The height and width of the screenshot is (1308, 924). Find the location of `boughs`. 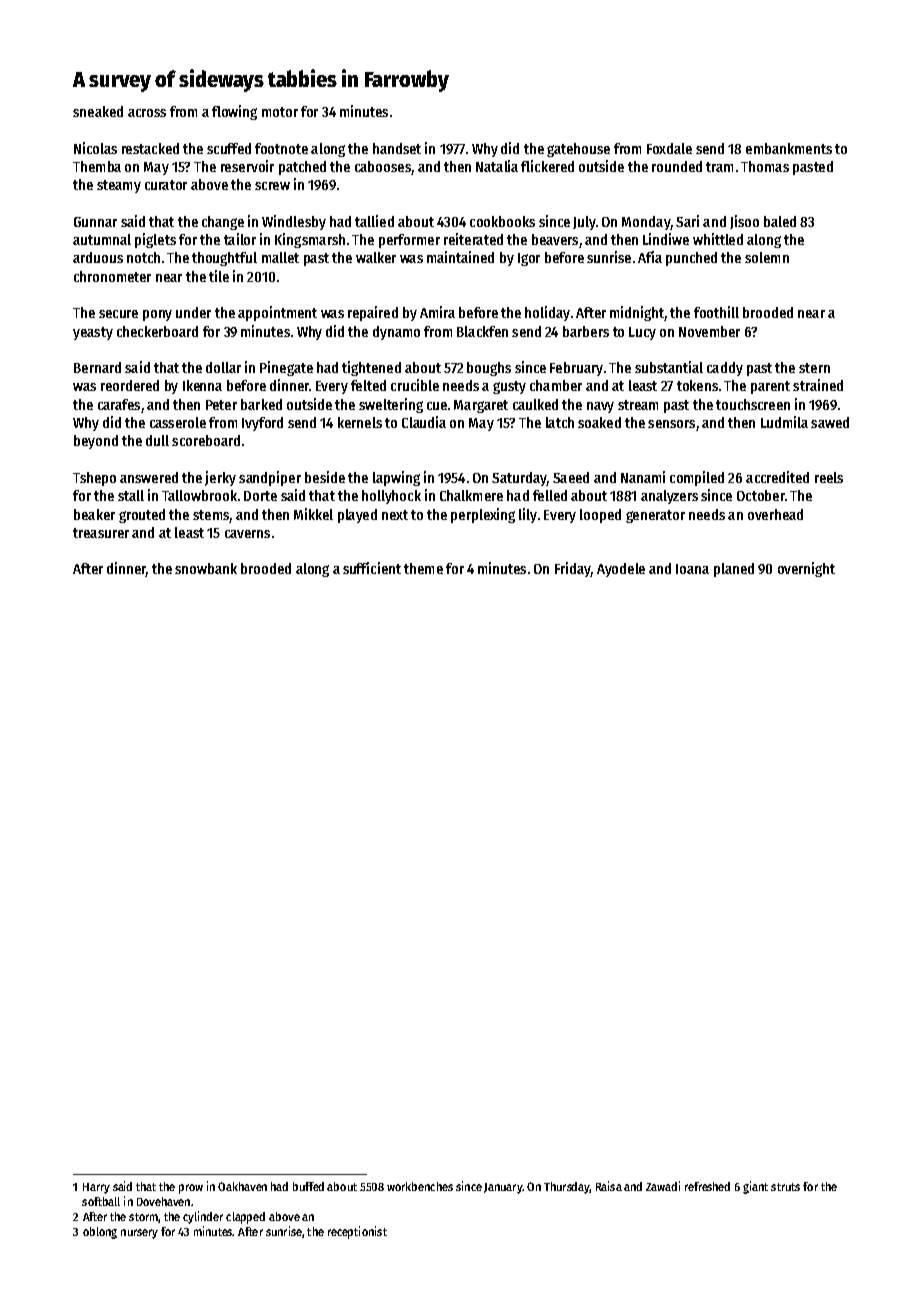

boughs is located at coordinates (489, 369).
